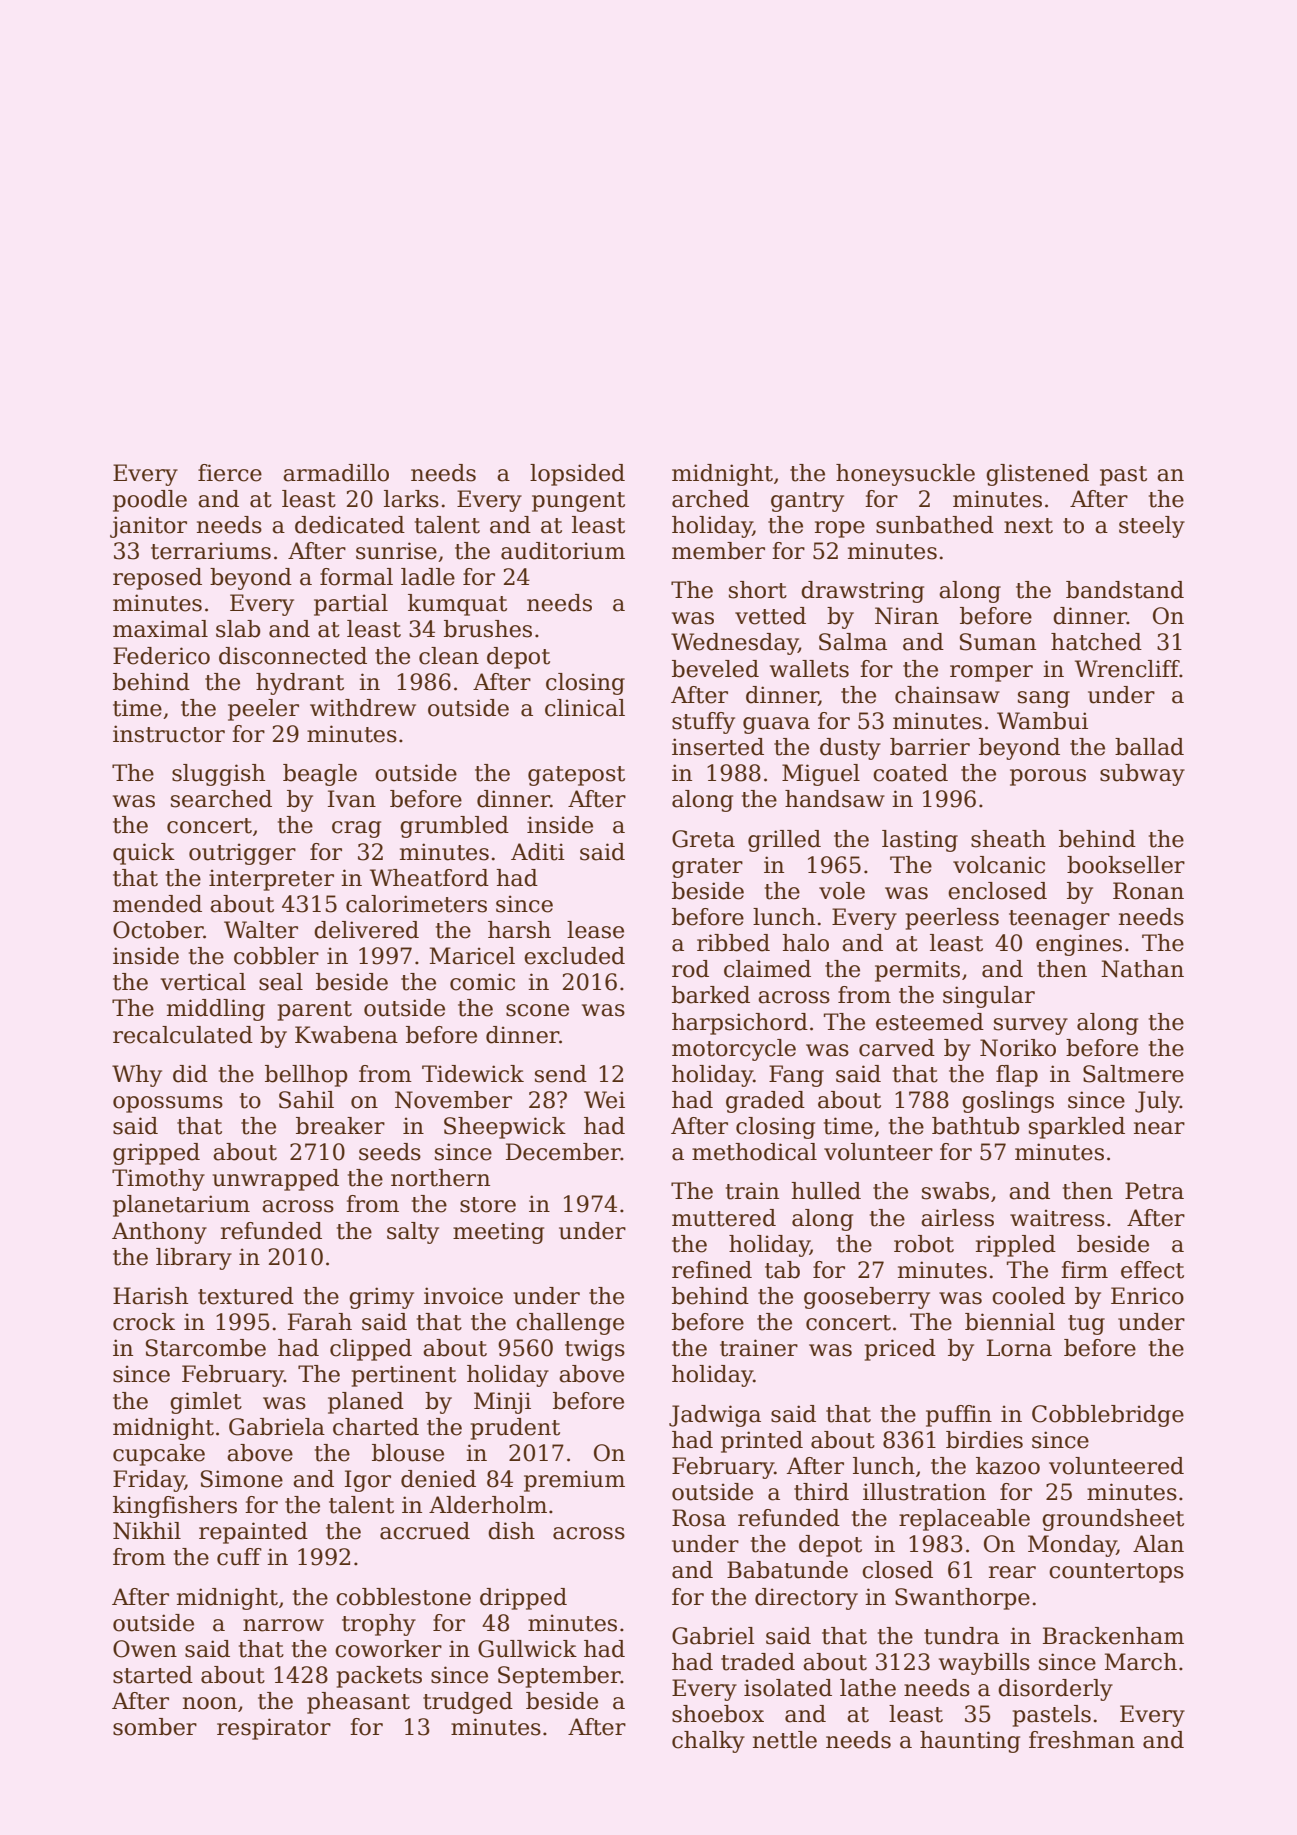 Image resolution: width=1297 pixels, height=1835 pixels. What do you see at coordinates (230, 473) in the page?
I see `fierce` at bounding box center [230, 473].
